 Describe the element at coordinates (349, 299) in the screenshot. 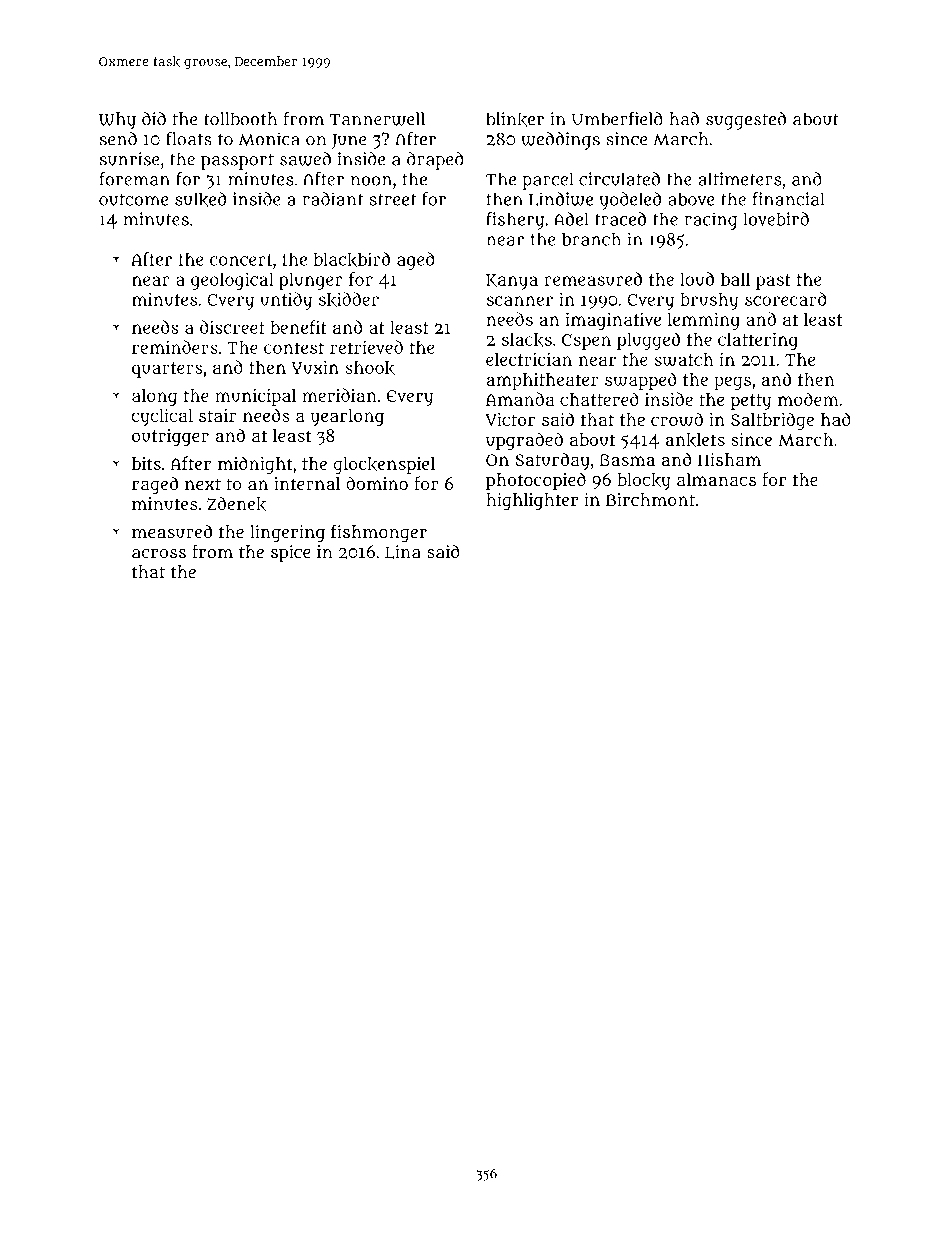

I see `skidder` at that location.
